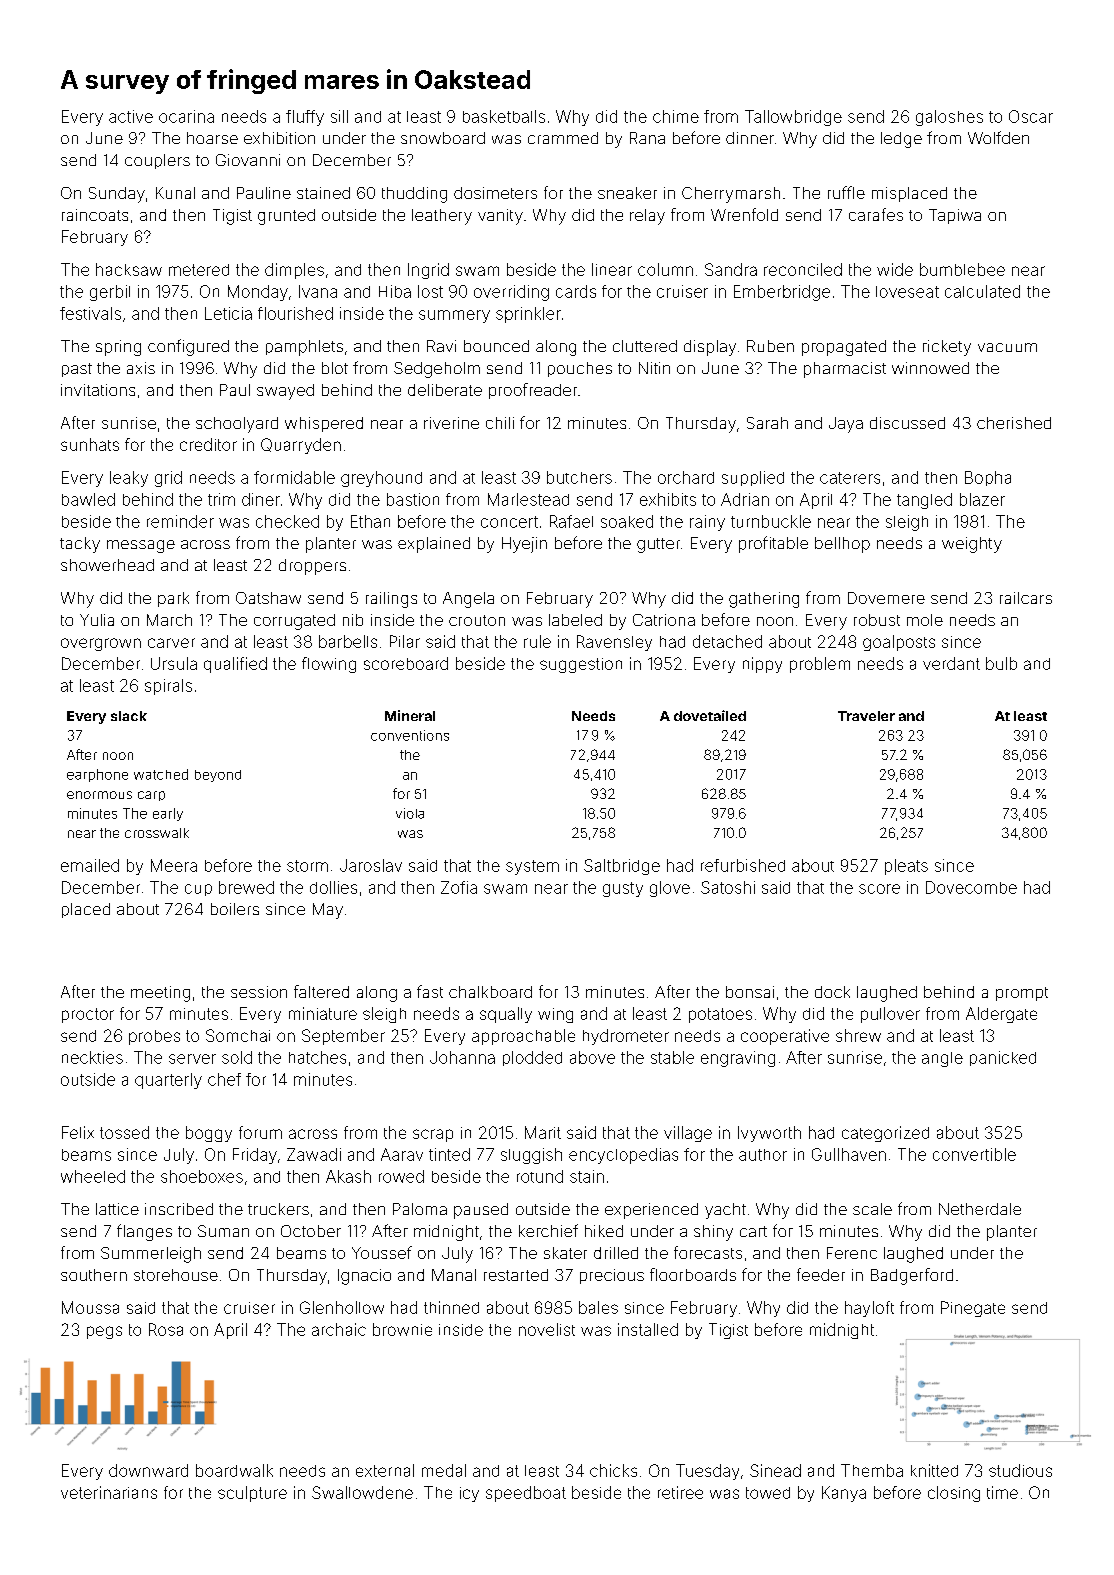 The image size is (1114, 1575). I want to click on chime, so click(676, 116).
